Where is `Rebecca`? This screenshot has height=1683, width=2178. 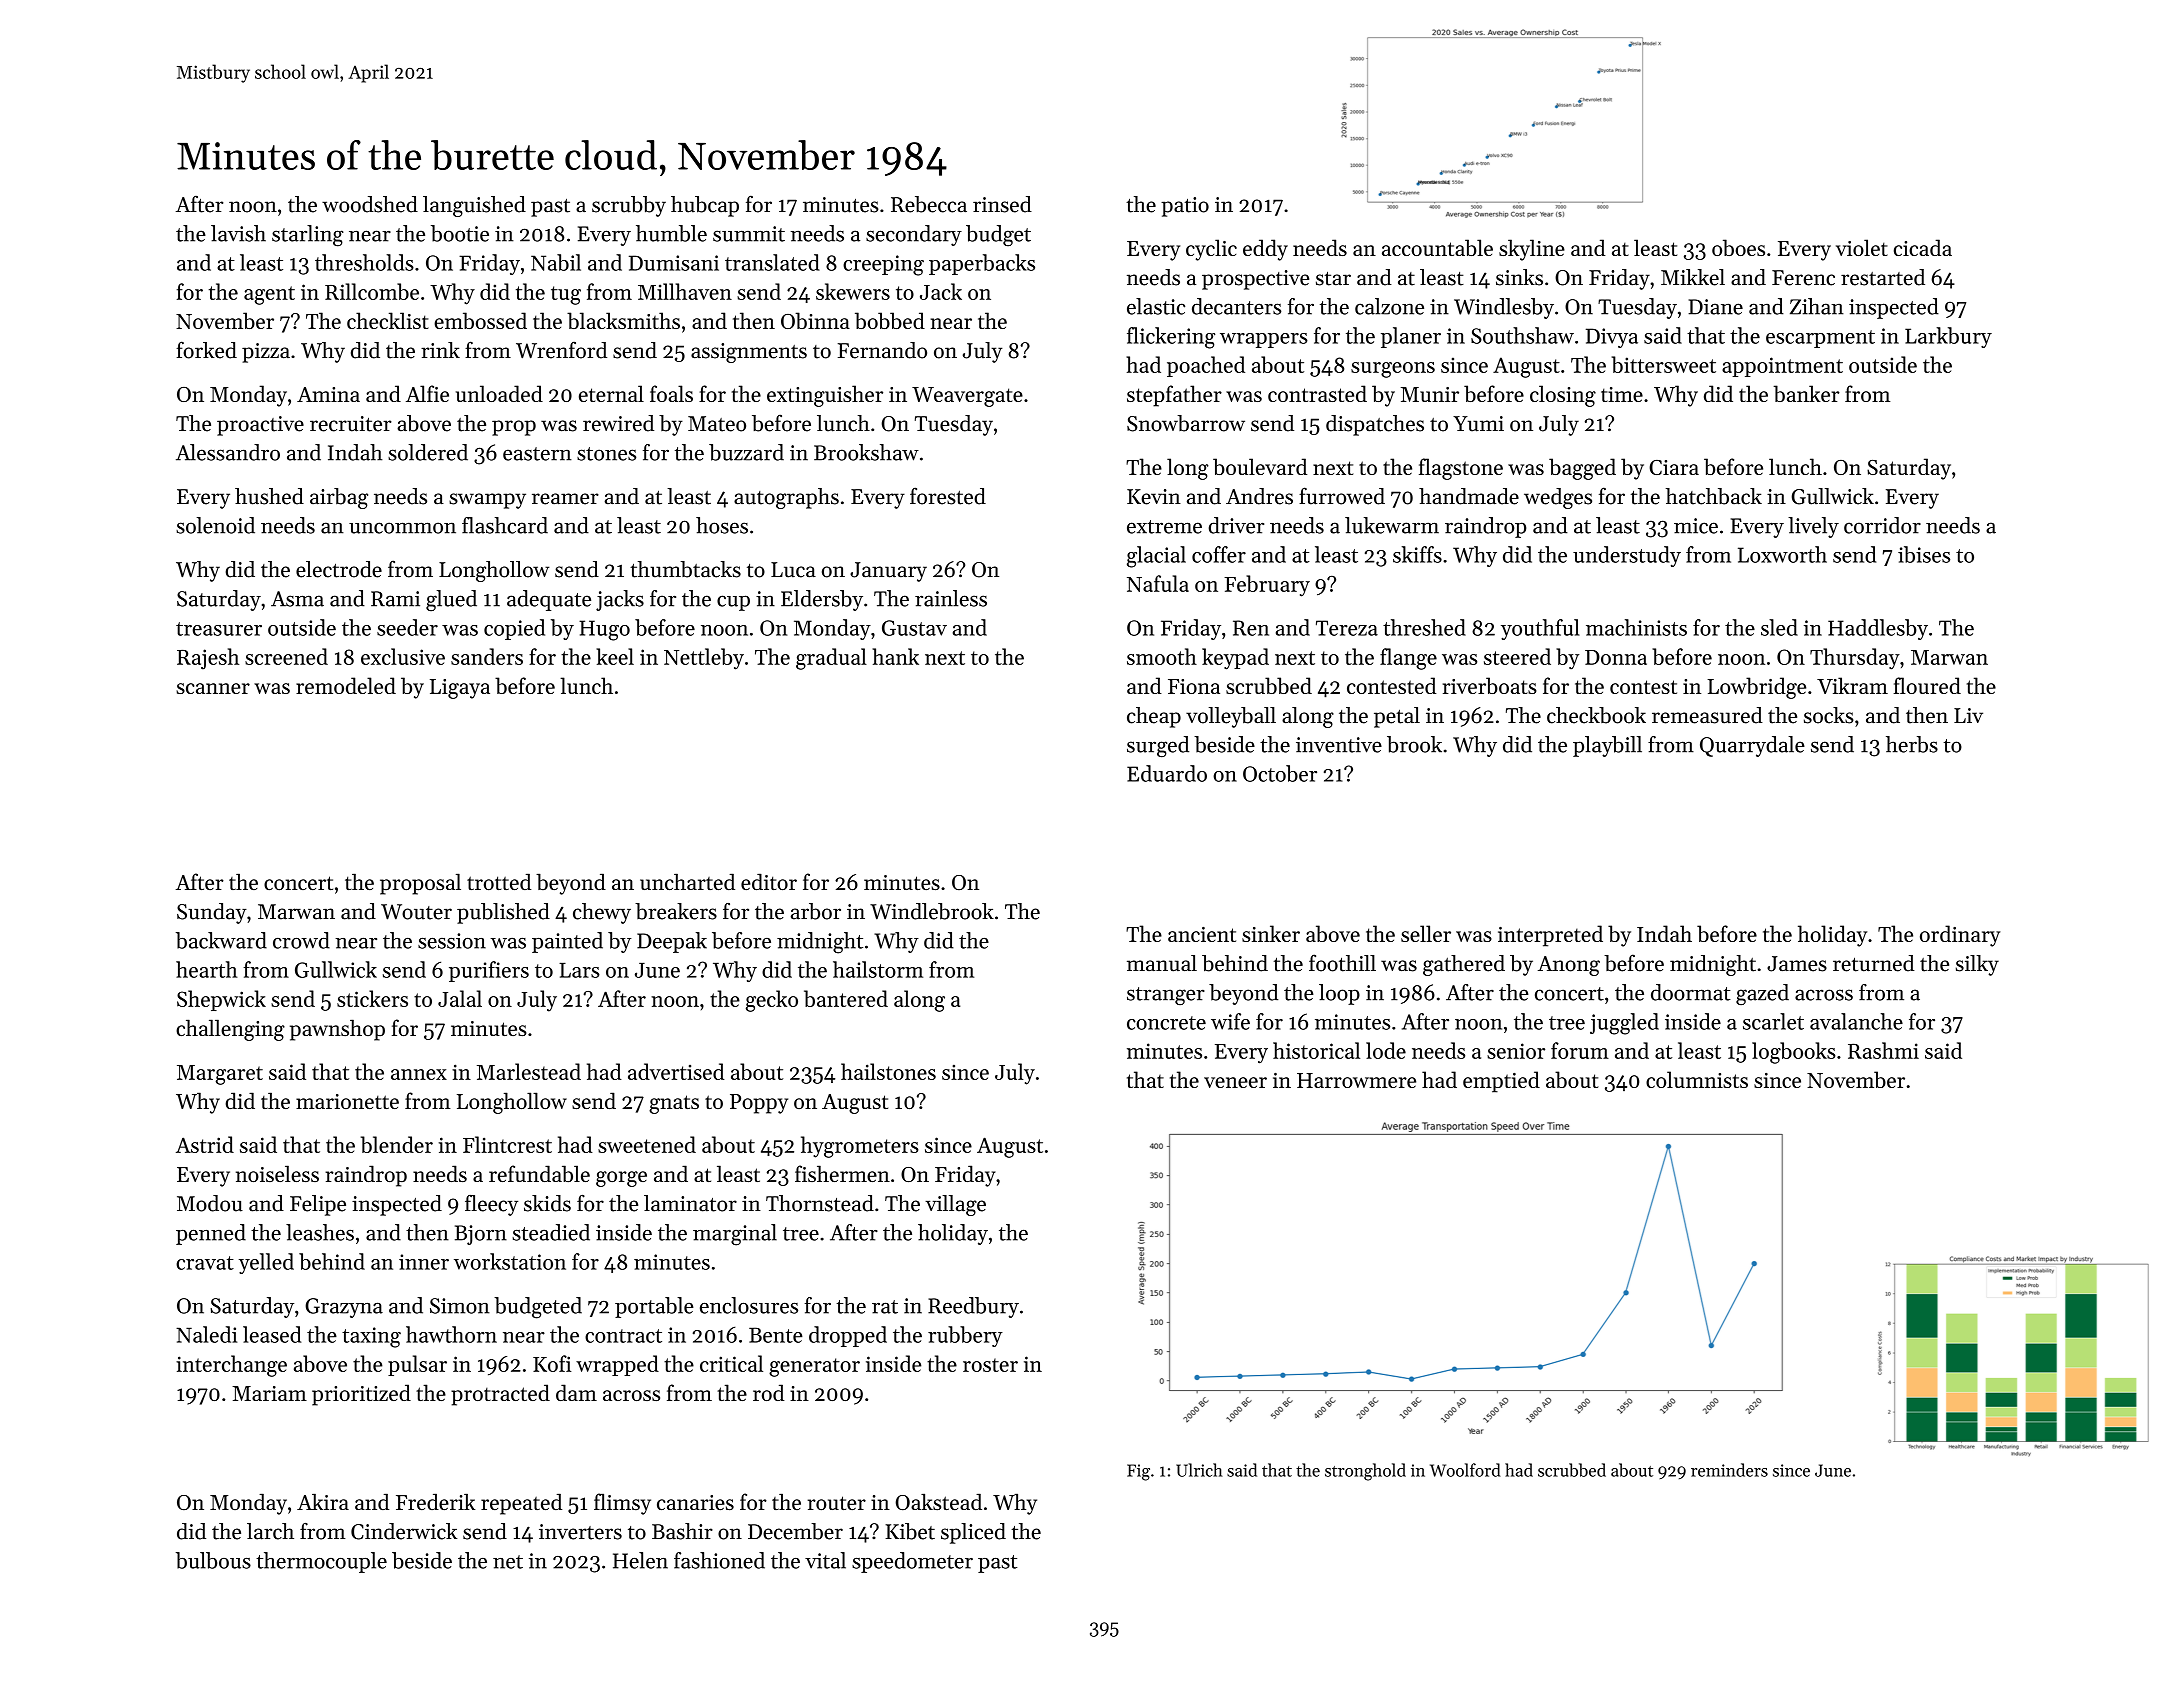 Rebecca is located at coordinates (929, 204).
